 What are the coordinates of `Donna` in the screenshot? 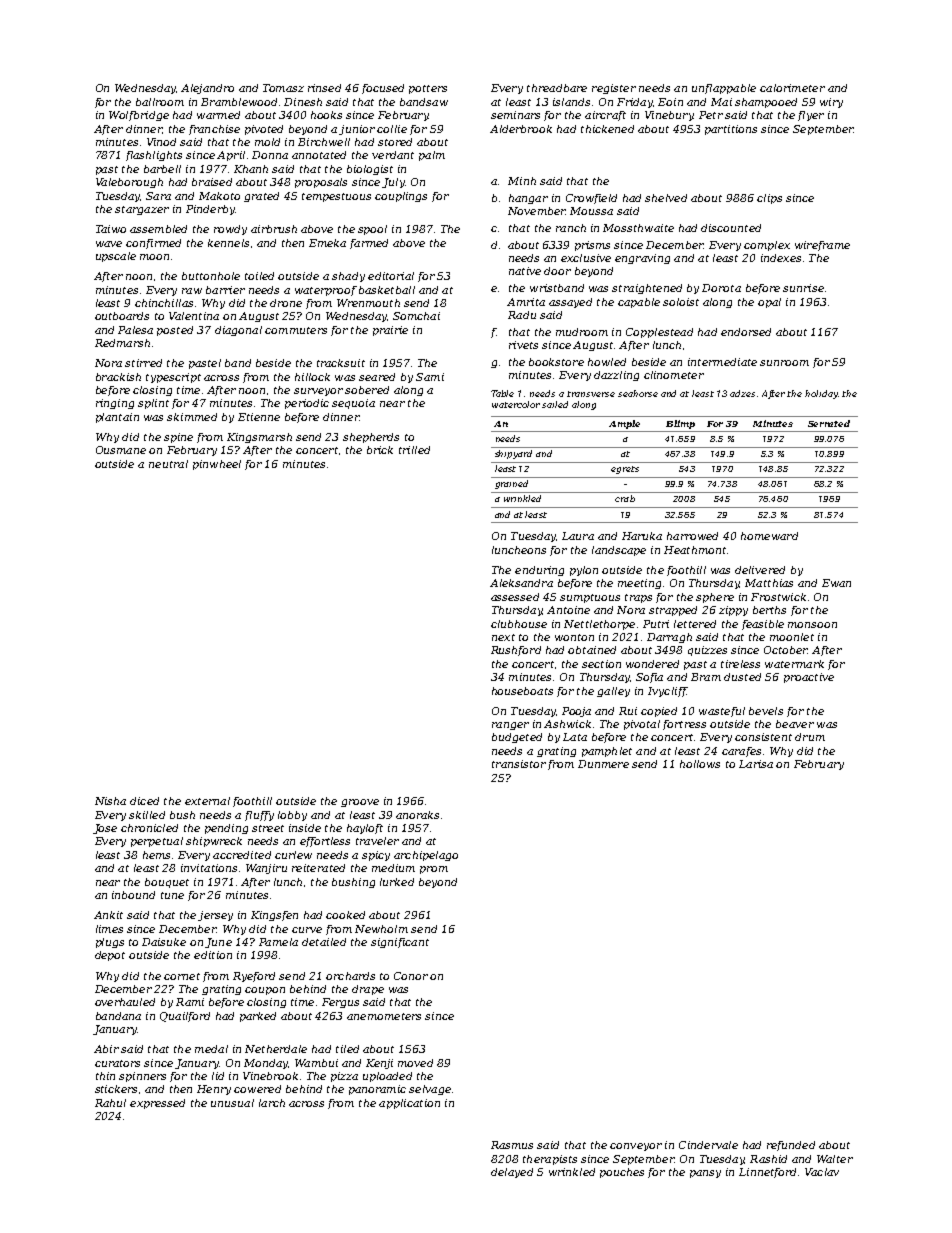 It's located at (270, 155).
